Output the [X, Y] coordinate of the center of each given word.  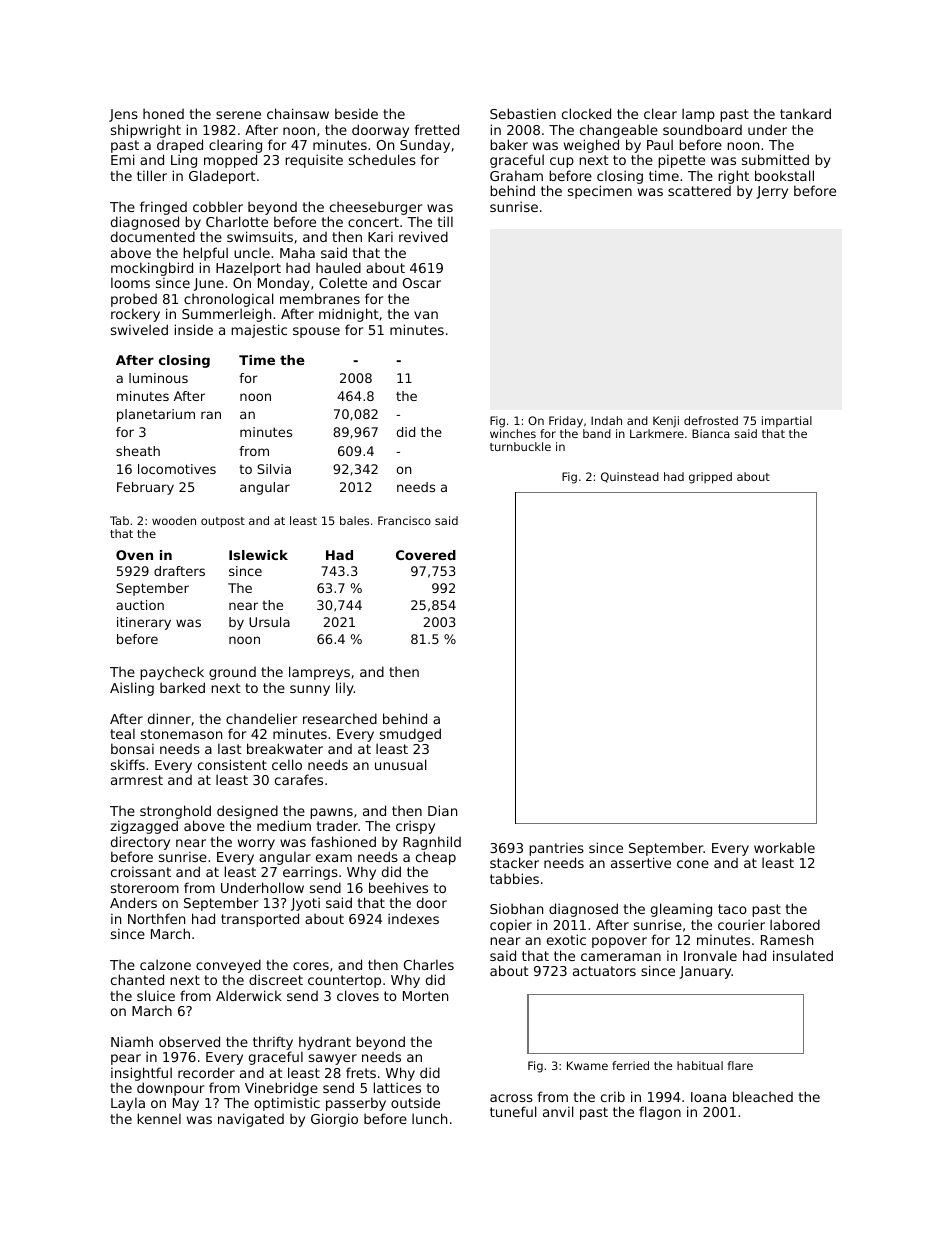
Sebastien [523, 113]
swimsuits [260, 236]
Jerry [772, 192]
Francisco [404, 520]
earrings [310, 873]
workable [784, 847]
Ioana [708, 1097]
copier [511, 926]
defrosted [711, 420]
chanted [137, 979]
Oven [134, 555]
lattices [397, 1087]
